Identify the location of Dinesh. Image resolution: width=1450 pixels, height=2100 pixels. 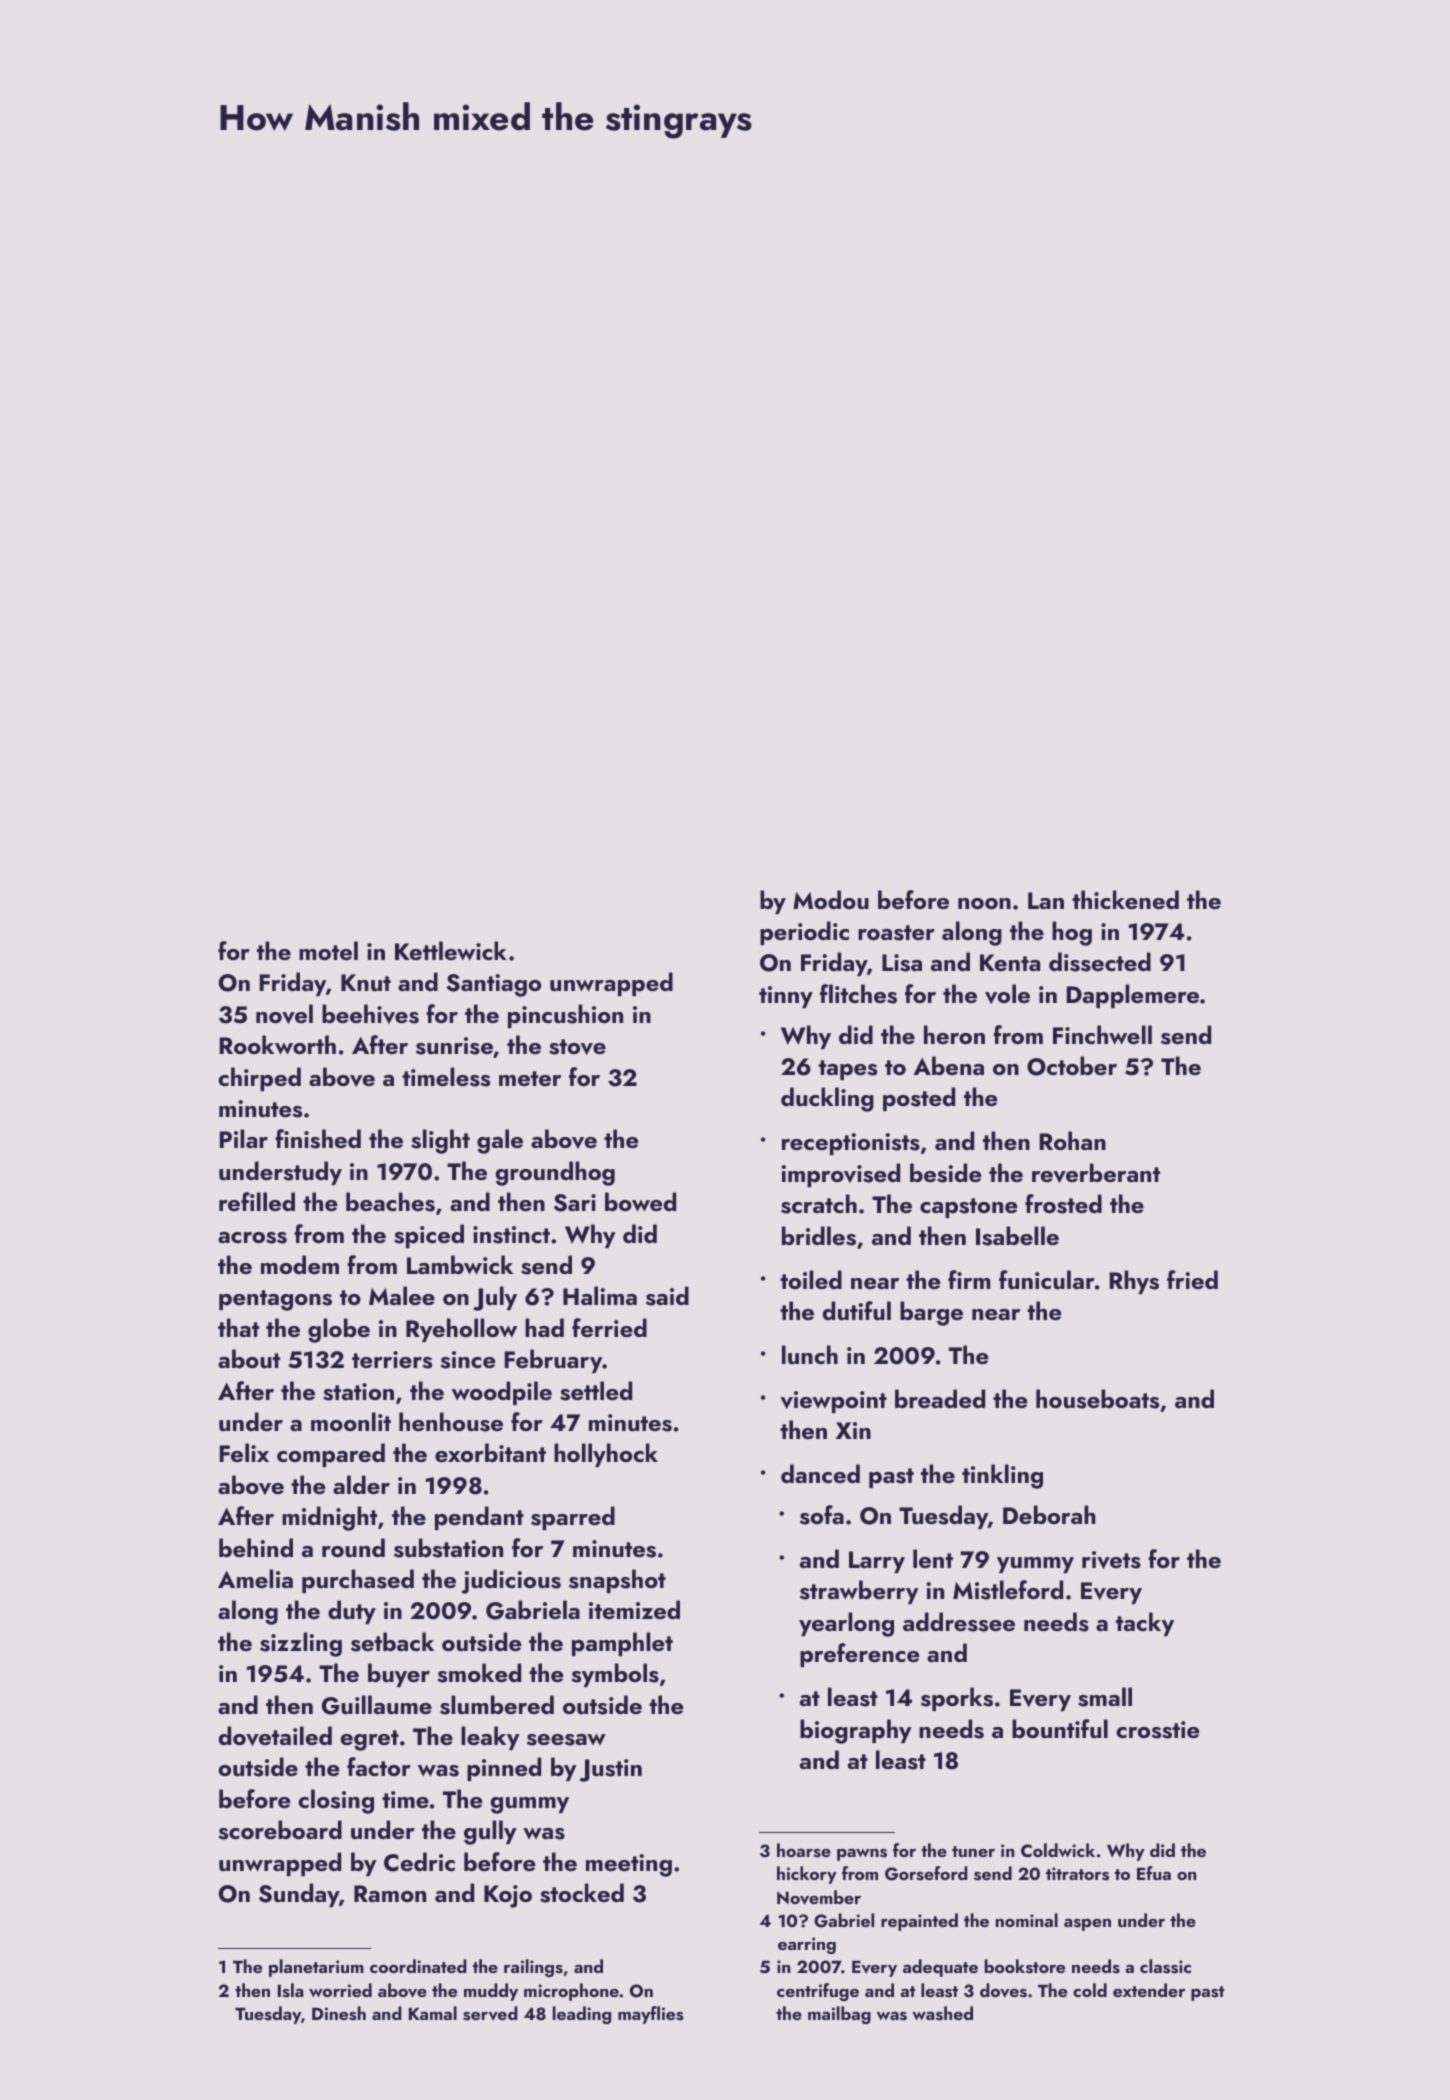
(339, 2013).
